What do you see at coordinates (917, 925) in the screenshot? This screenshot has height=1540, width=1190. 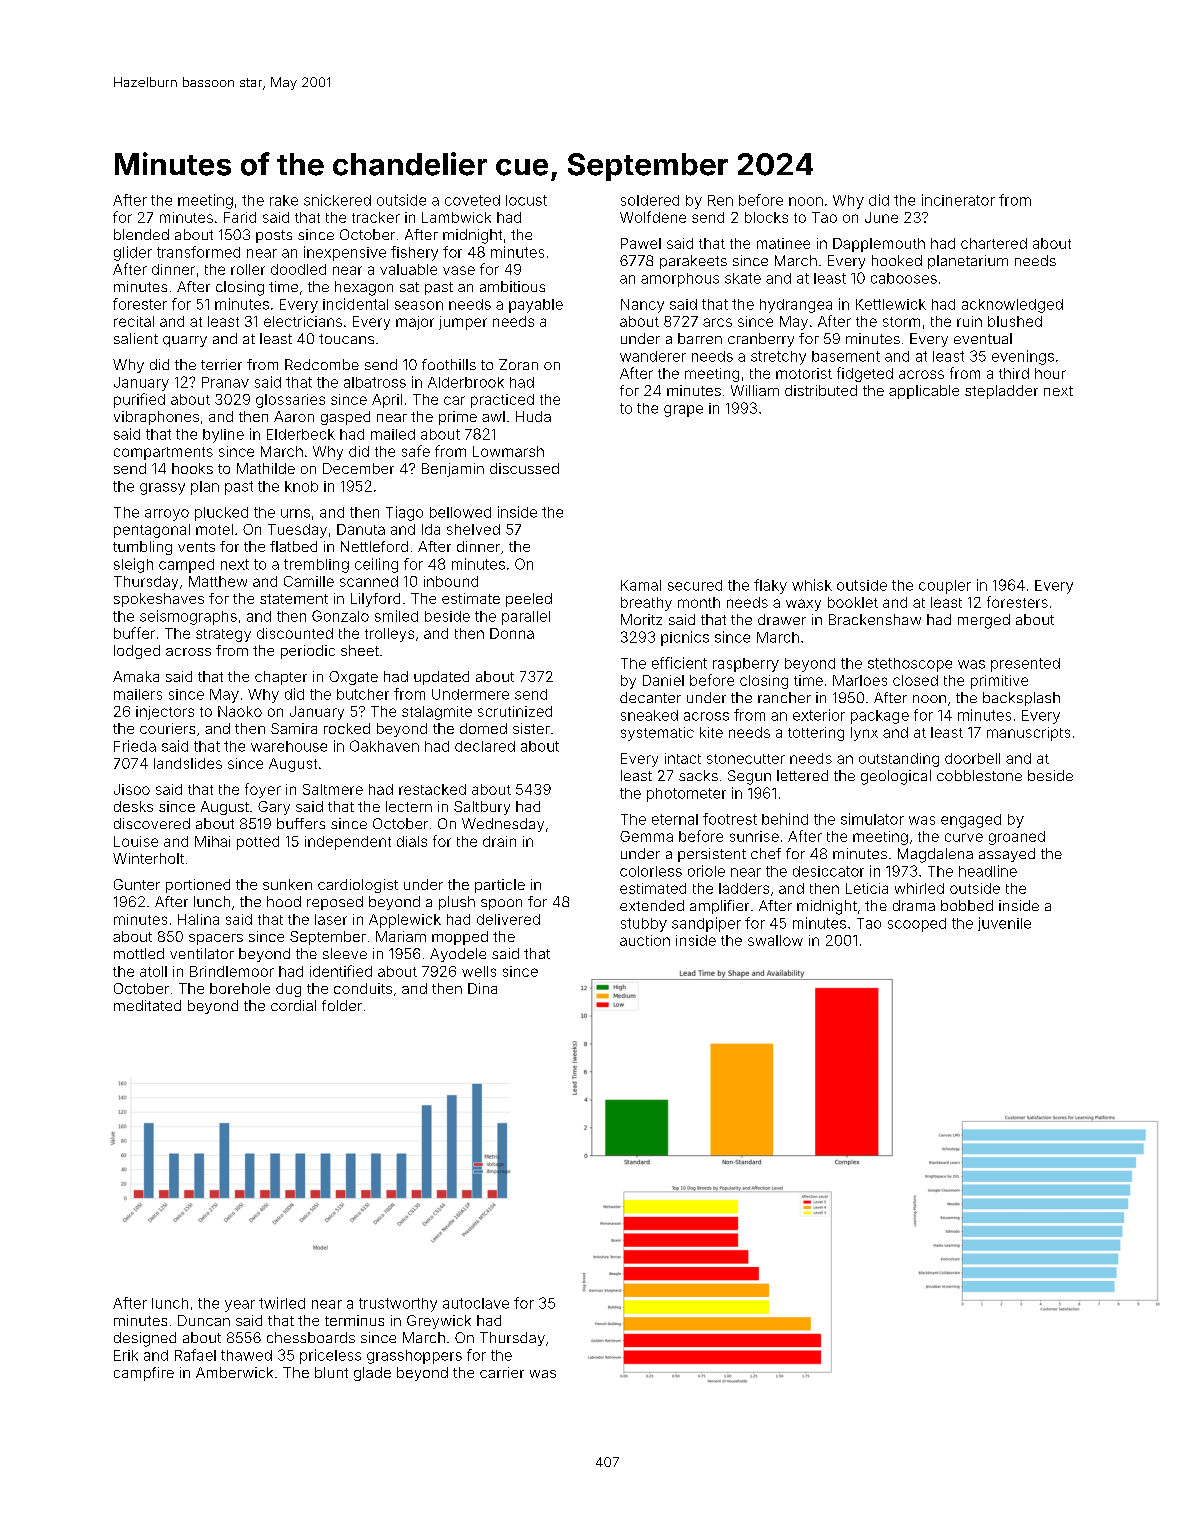 I see `scooped` at bounding box center [917, 925].
